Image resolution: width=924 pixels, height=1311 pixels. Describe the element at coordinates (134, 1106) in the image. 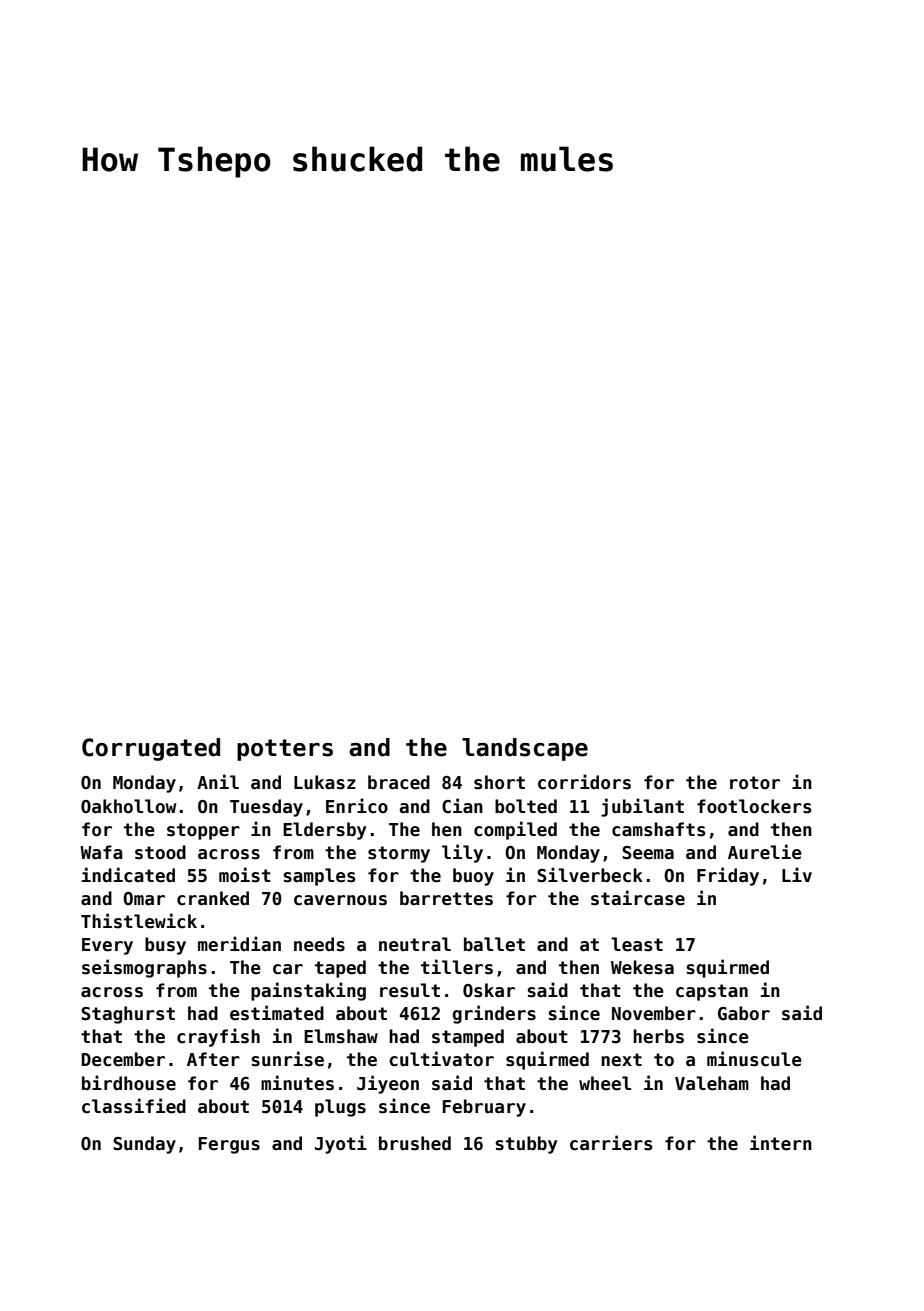

I see `classified` at that location.
